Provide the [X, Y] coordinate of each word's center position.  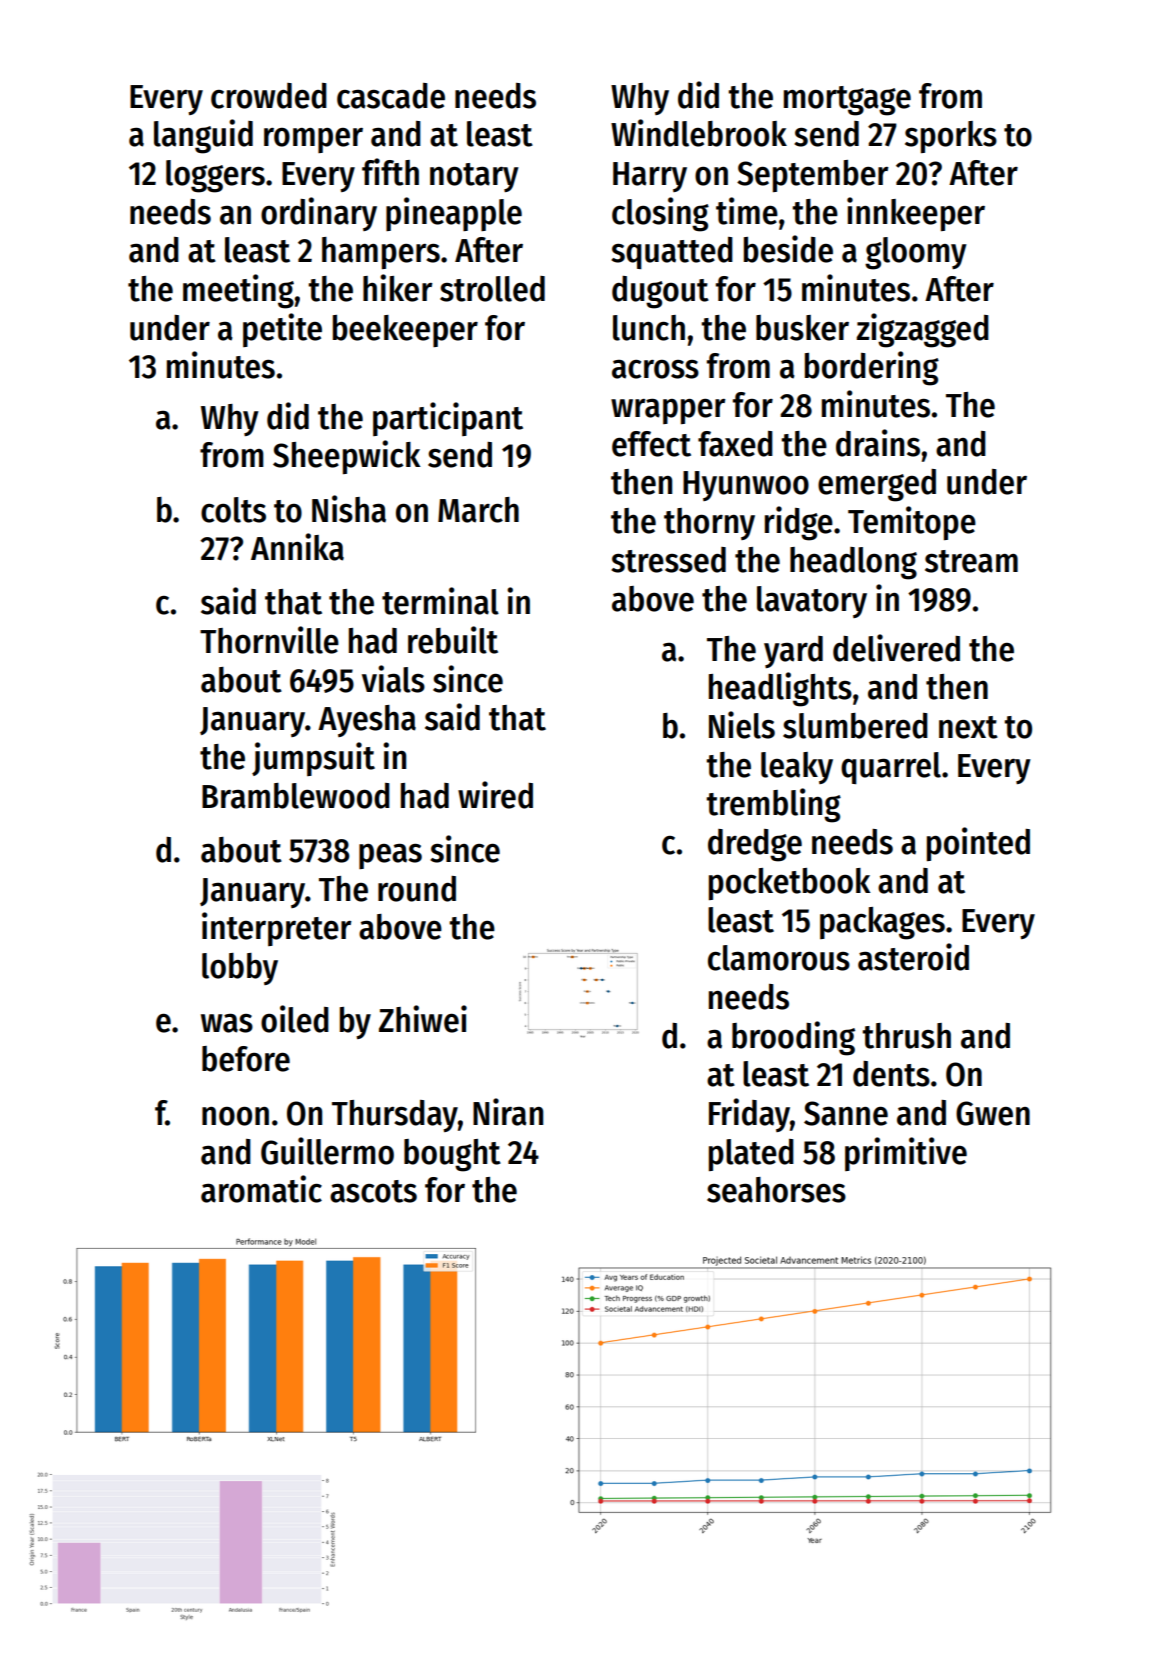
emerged [877, 485]
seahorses [776, 1190]
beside [788, 249]
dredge [755, 845]
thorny [709, 524]
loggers [215, 176]
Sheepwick [347, 457]
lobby [240, 969]
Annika [297, 547]
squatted [672, 253]
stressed [668, 560]
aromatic [261, 1189]
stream [971, 561]
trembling [773, 805]
